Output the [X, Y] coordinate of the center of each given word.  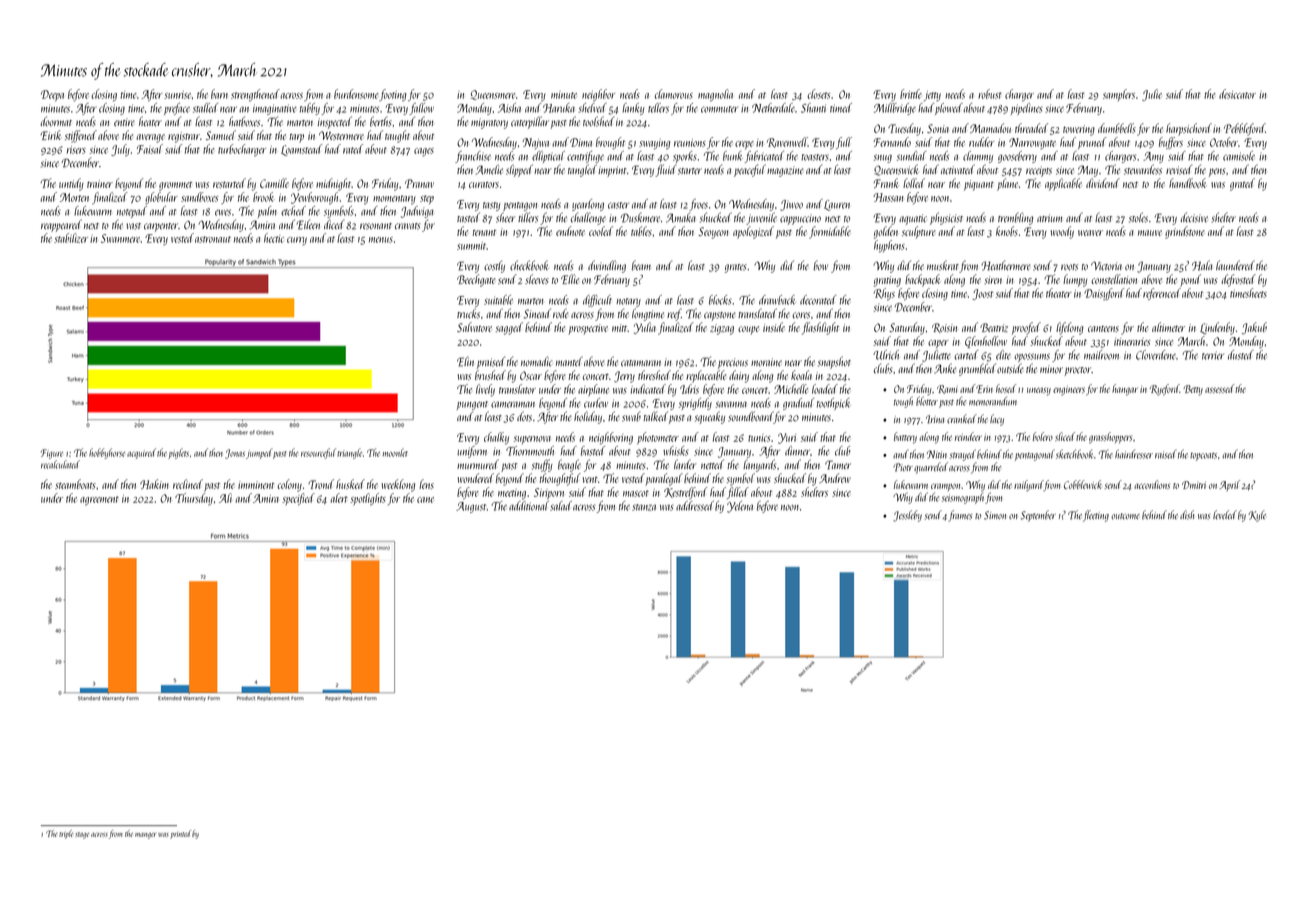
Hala [1202, 265]
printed [180, 834]
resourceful [318, 453]
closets [818, 94]
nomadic [536, 361]
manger [145, 836]
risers [76, 150]
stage [82, 835]
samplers [1119, 95]
